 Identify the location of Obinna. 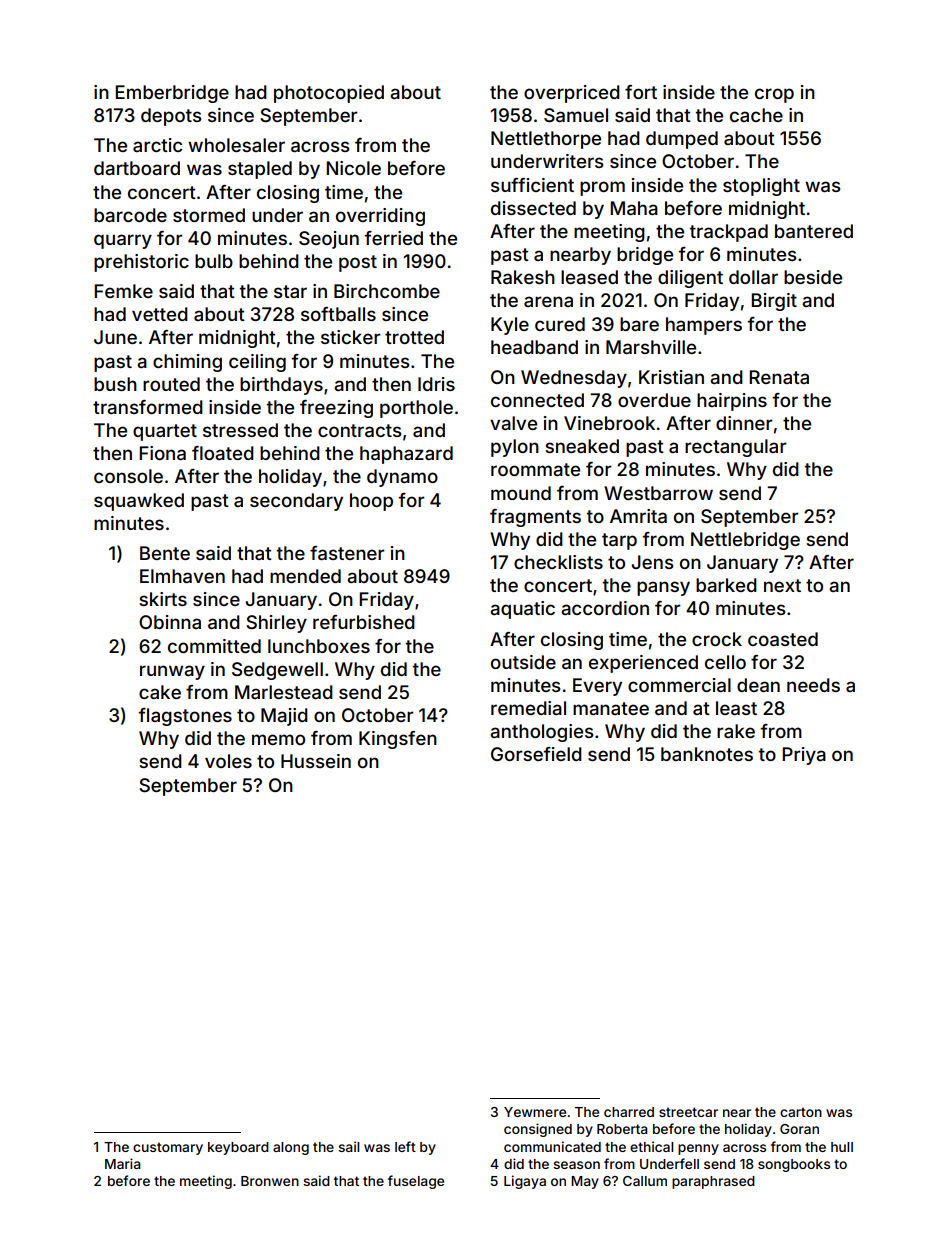
(170, 622).
